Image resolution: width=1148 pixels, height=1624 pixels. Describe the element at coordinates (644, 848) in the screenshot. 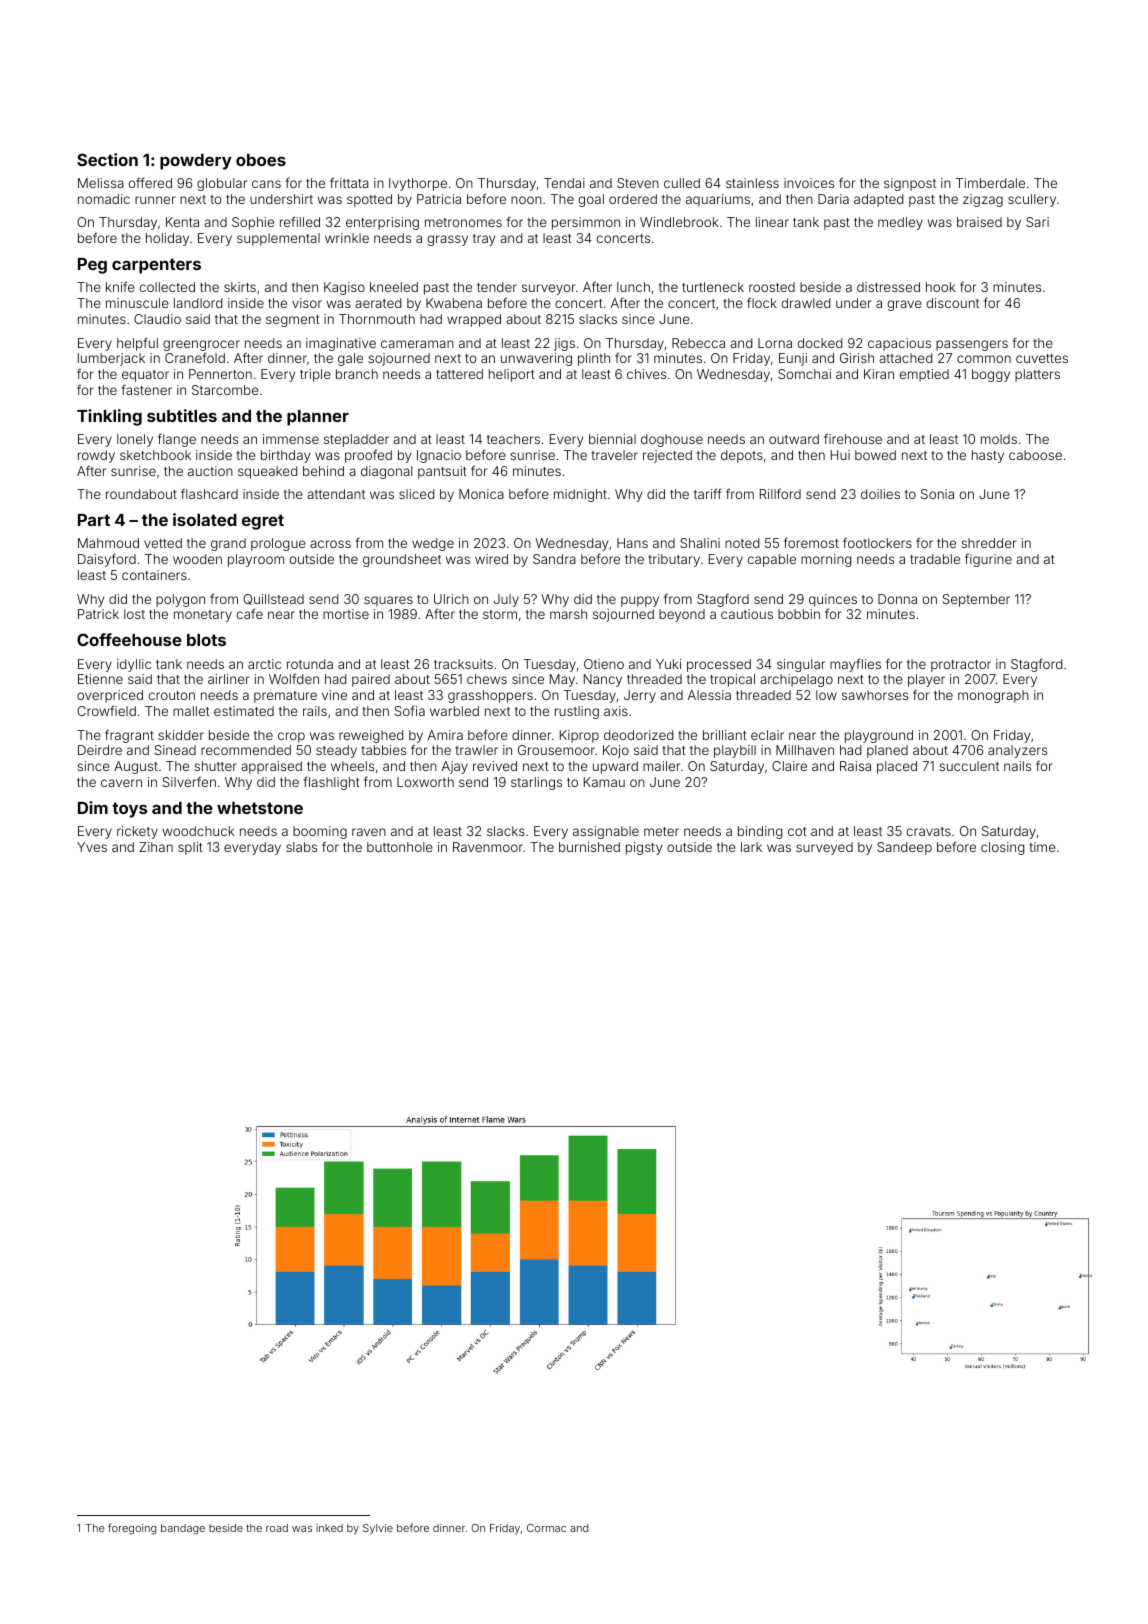

I see `pigsty` at that location.
